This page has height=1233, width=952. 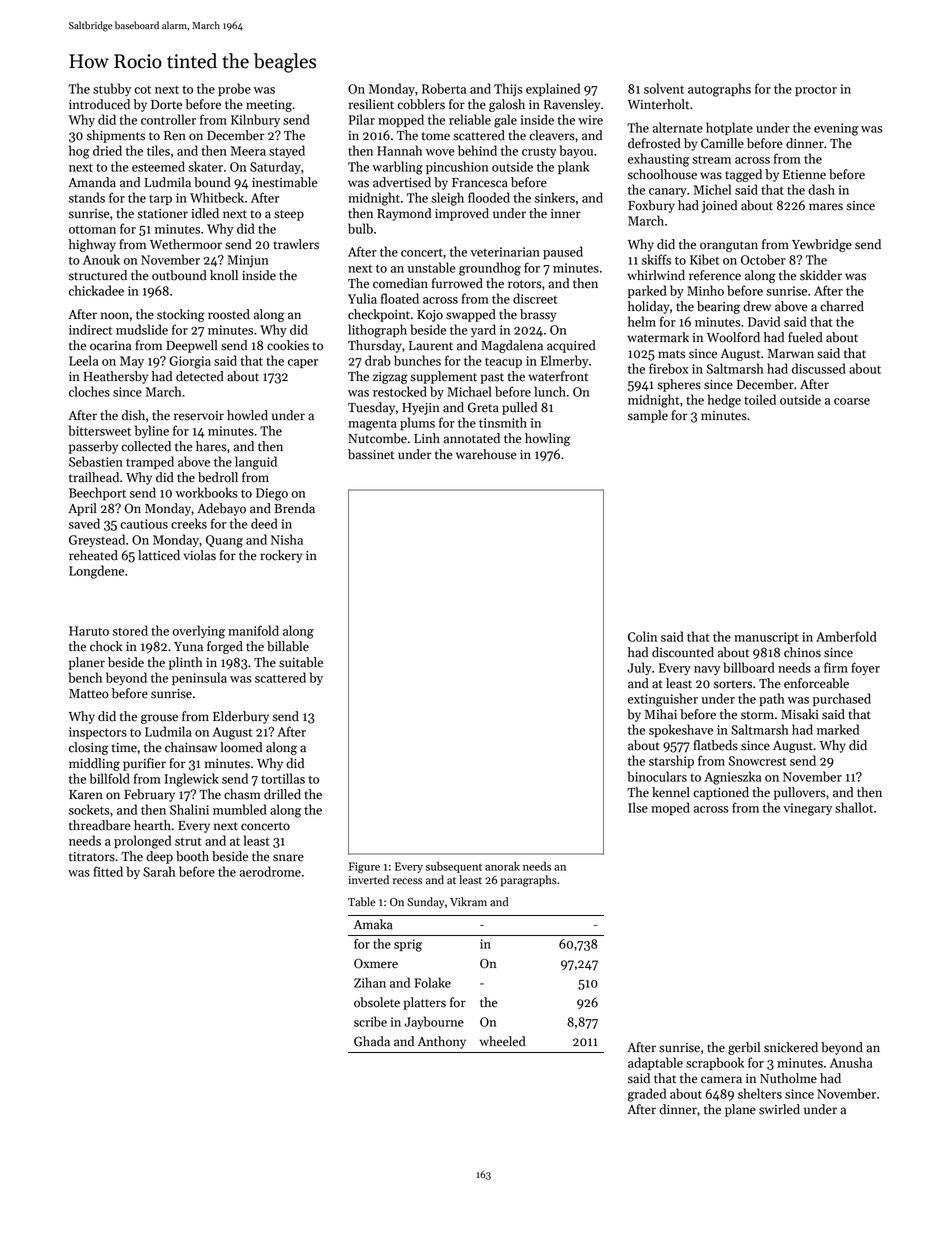 I want to click on Colin, so click(x=642, y=636).
